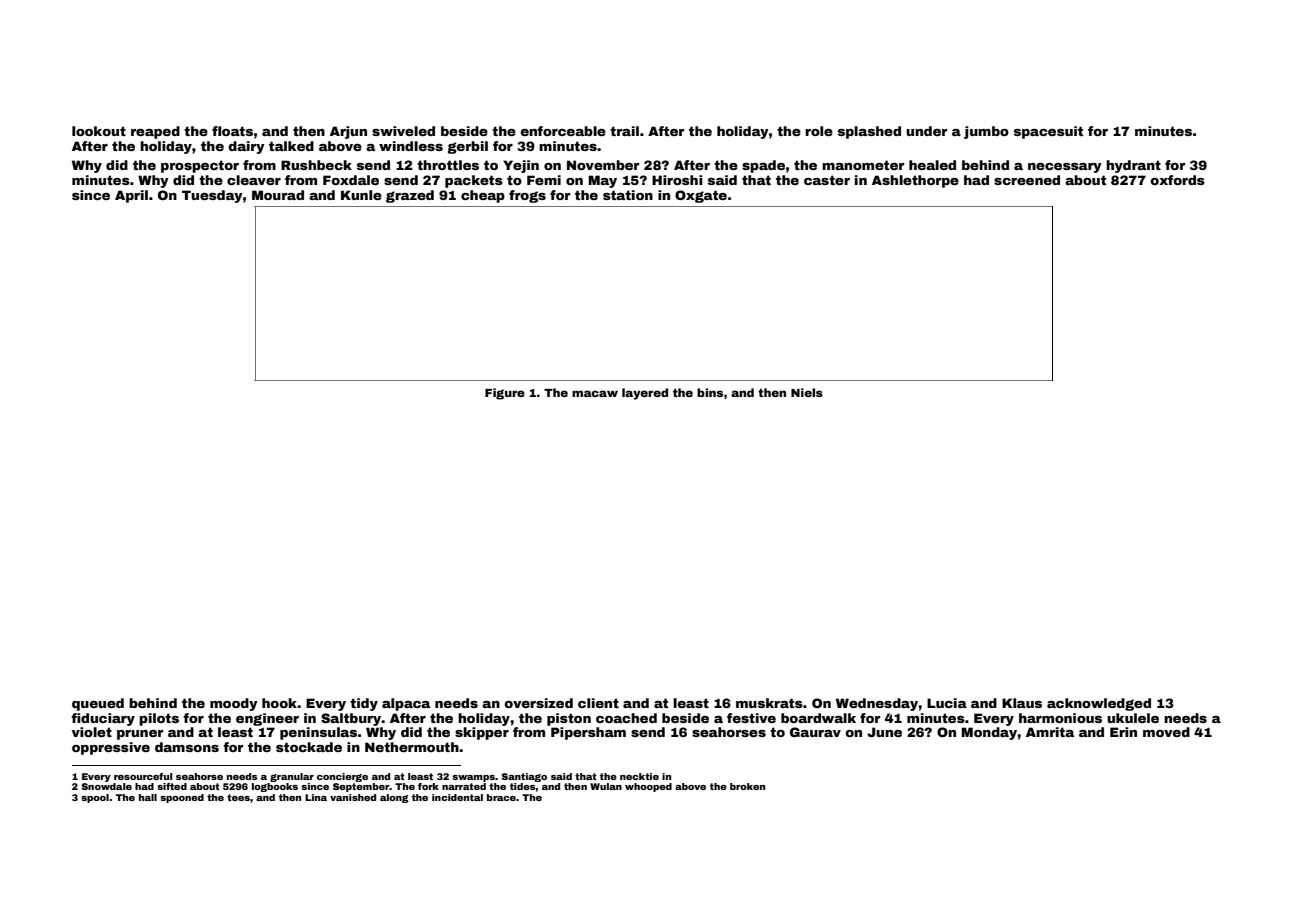 Image resolution: width=1308 pixels, height=924 pixels. Describe the element at coordinates (505, 394) in the screenshot. I see `Figure` at that location.
